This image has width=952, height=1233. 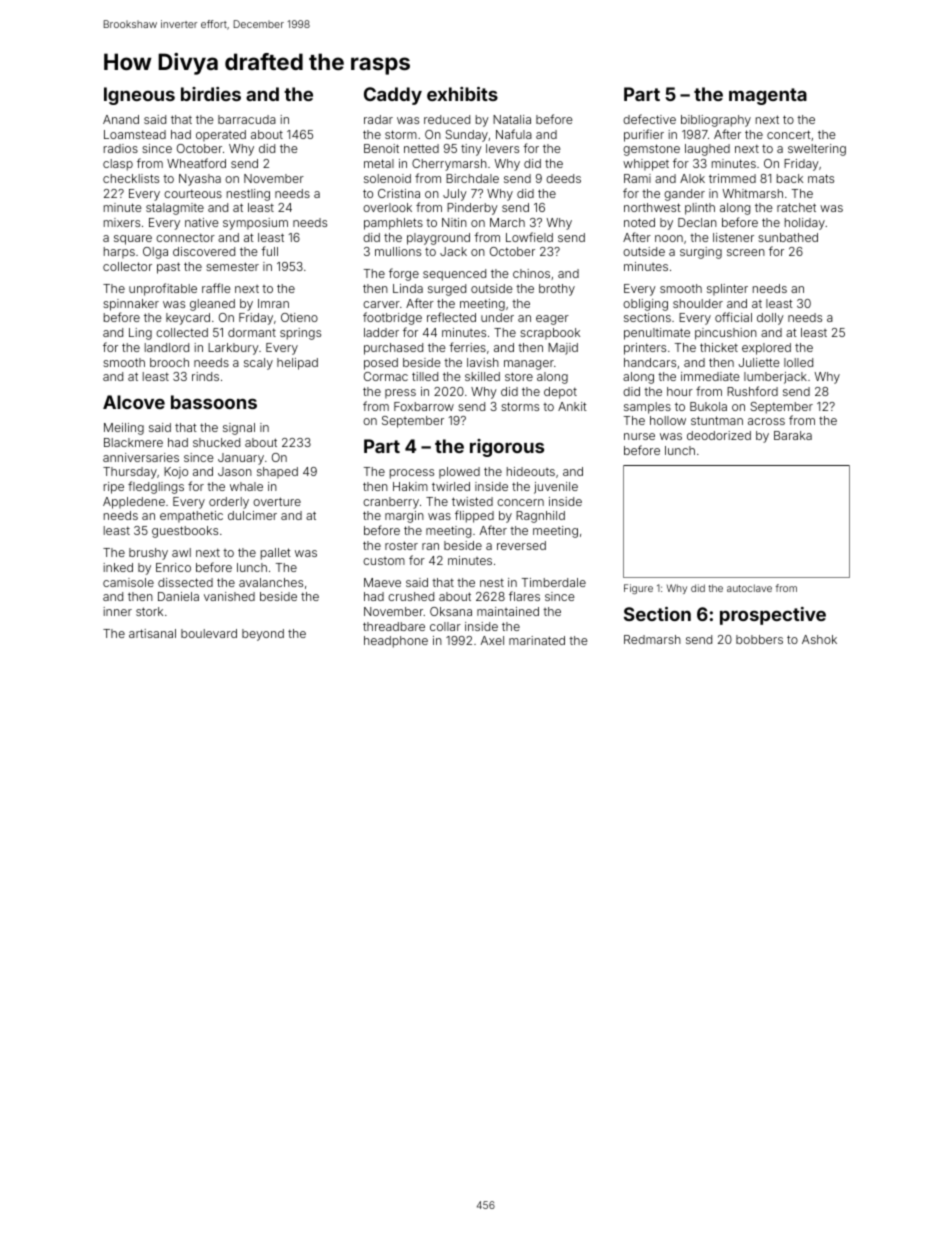 I want to click on exhibits, so click(x=462, y=94).
